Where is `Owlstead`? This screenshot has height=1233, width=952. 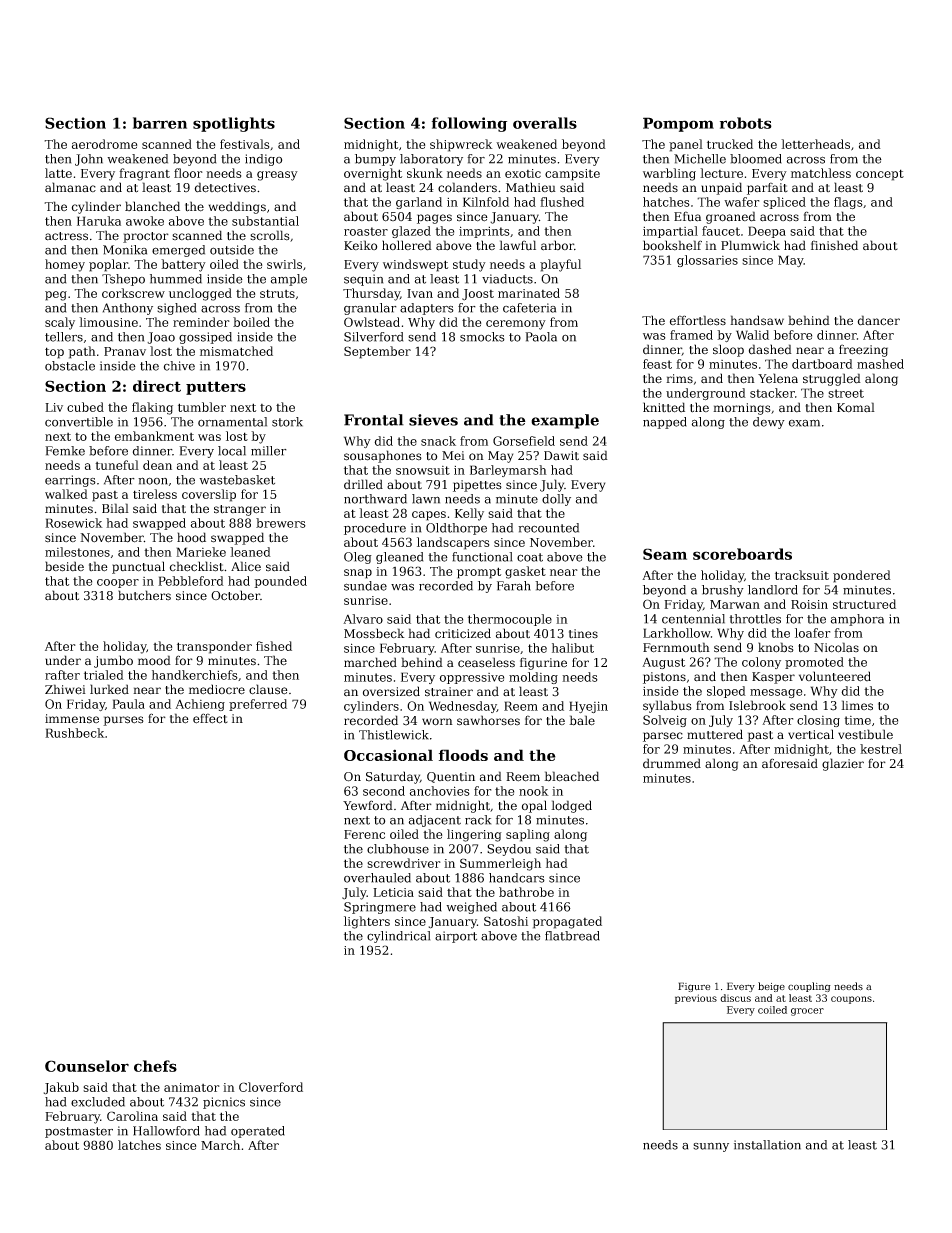
Owlstead is located at coordinates (372, 322).
